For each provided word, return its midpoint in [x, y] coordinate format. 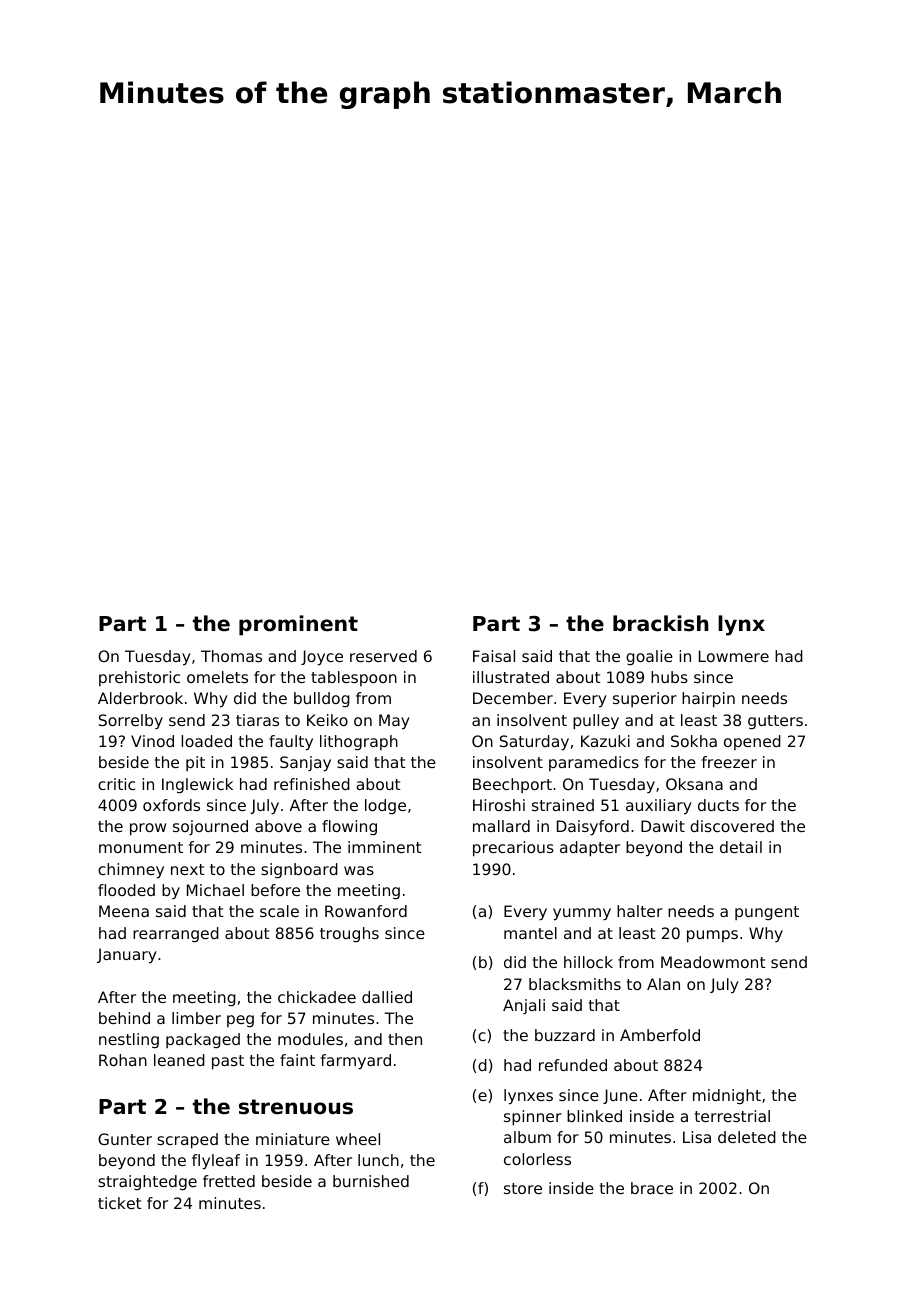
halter [640, 911]
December [513, 698]
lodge [385, 806]
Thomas [231, 656]
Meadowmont [713, 962]
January [127, 956]
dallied [387, 997]
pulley [596, 722]
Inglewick [197, 785]
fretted [229, 1181]
